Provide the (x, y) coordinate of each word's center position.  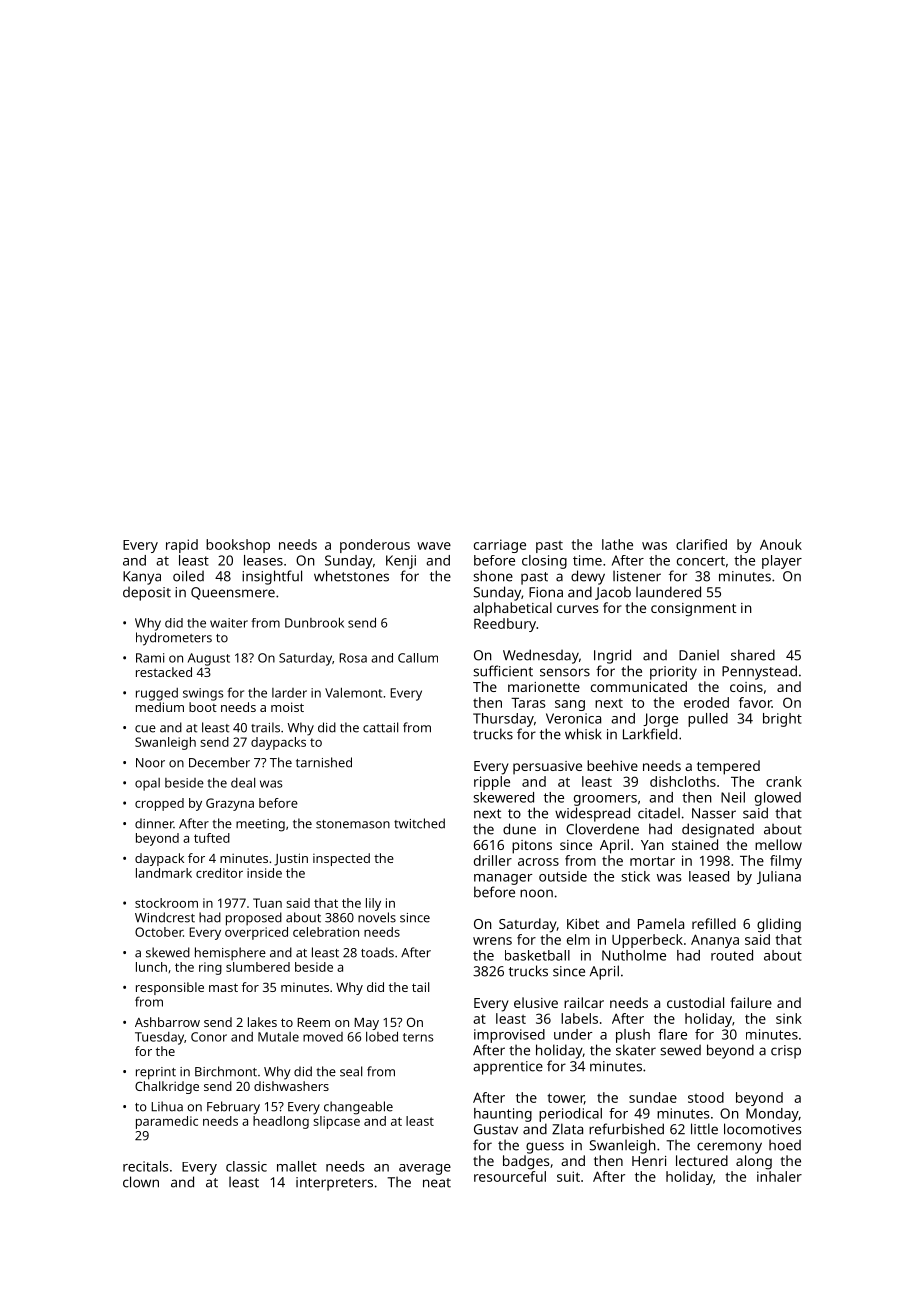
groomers (605, 800)
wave (434, 546)
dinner (154, 823)
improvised (509, 1036)
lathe (617, 544)
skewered (503, 797)
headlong (281, 1122)
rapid (182, 546)
